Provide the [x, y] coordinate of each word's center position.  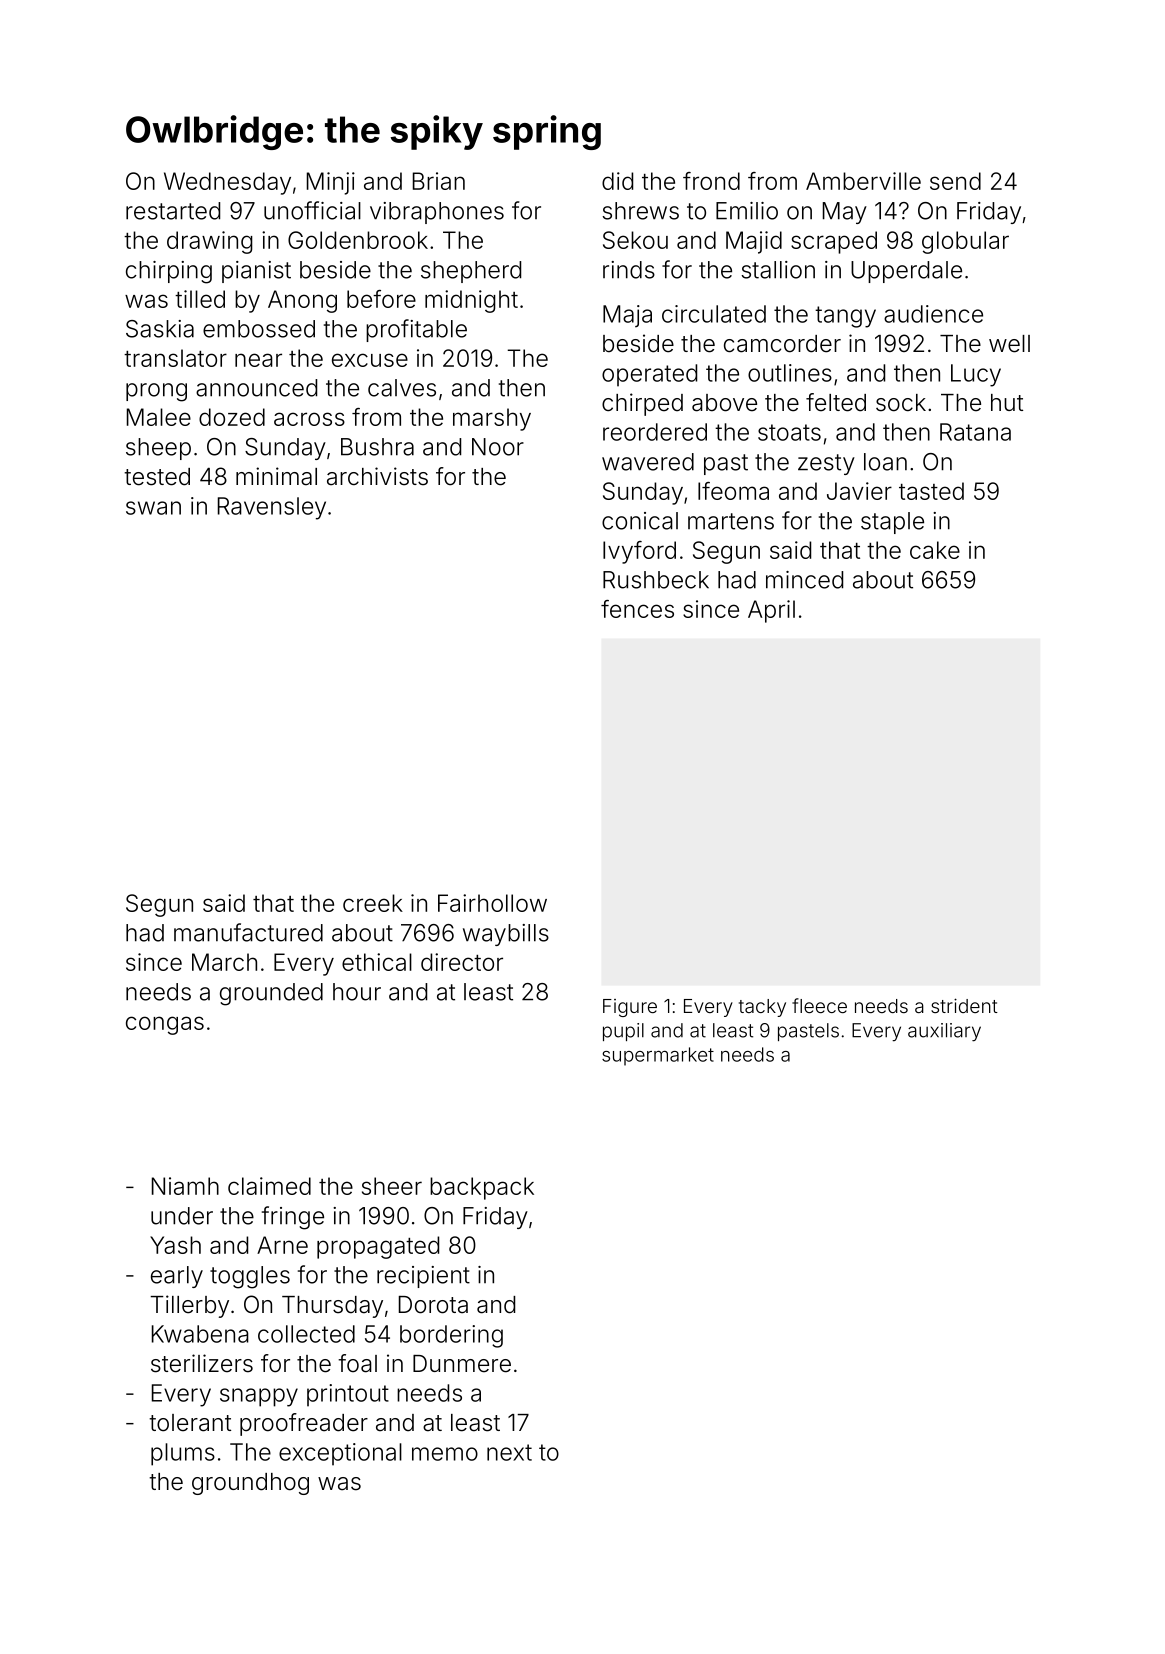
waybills [506, 935]
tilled [200, 299]
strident [964, 1005]
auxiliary [944, 1032]
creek [373, 903]
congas [165, 1025]
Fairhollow [492, 903]
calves [402, 388]
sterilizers [202, 1363]
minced [804, 580]
